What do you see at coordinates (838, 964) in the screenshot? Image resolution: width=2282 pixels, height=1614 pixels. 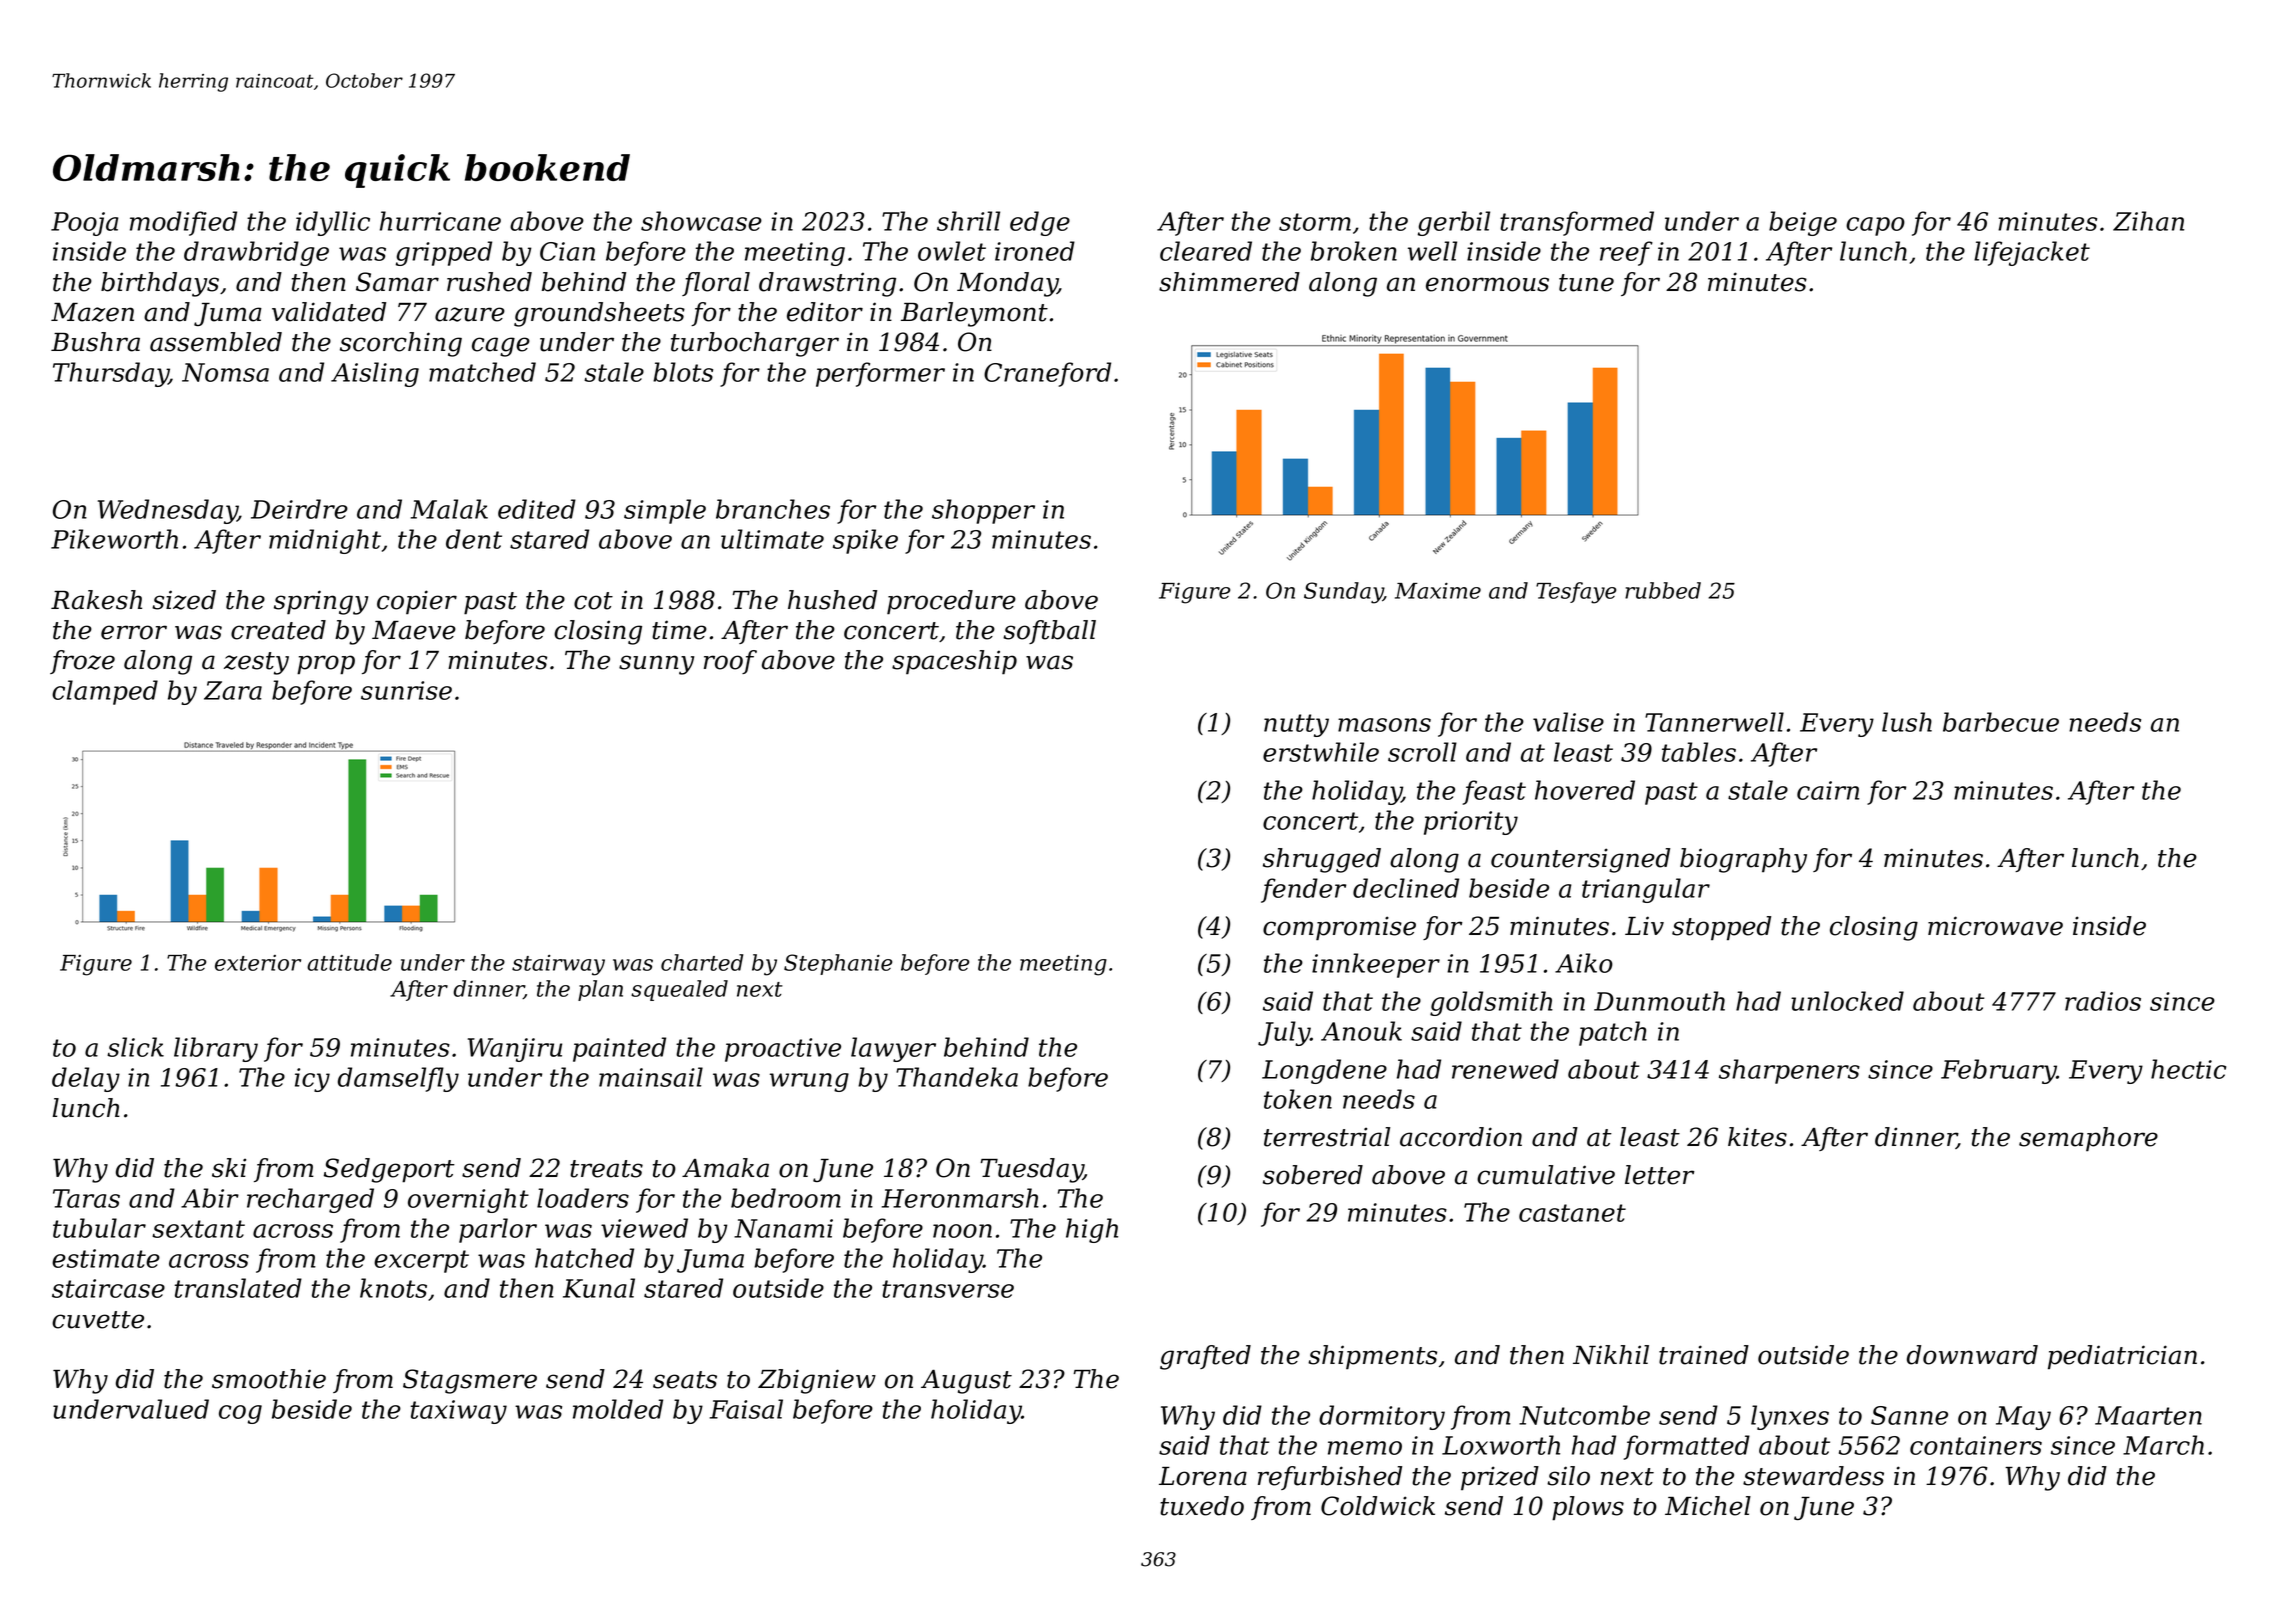 I see `Stephanie` at bounding box center [838, 964].
